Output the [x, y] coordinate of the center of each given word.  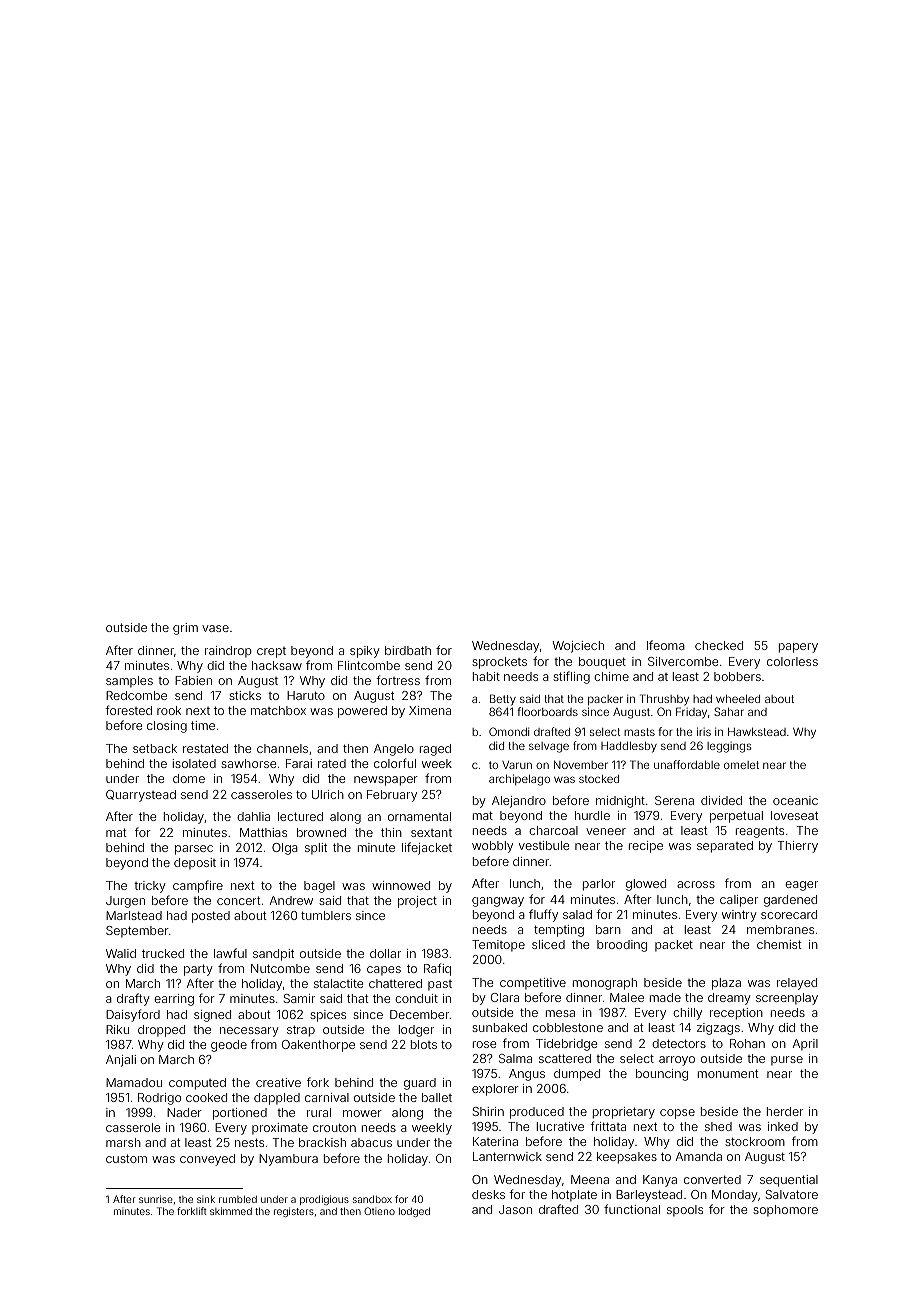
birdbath [408, 650]
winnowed [401, 885]
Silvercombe [683, 661]
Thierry [797, 847]
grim [185, 629]
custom [126, 1158]
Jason [515, 1209]
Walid [121, 953]
